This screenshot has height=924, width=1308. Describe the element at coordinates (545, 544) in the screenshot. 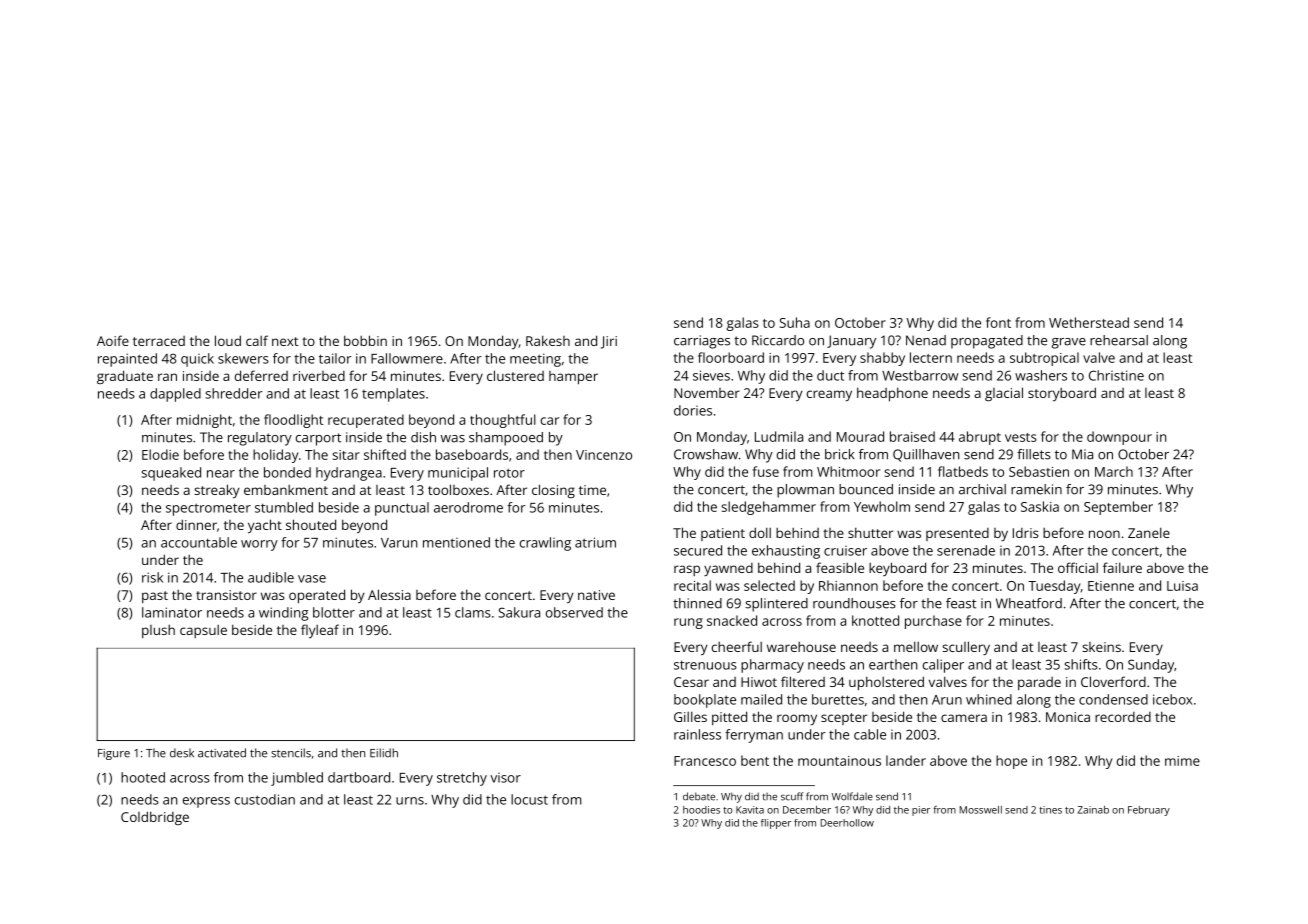

I see `crawling` at that location.
